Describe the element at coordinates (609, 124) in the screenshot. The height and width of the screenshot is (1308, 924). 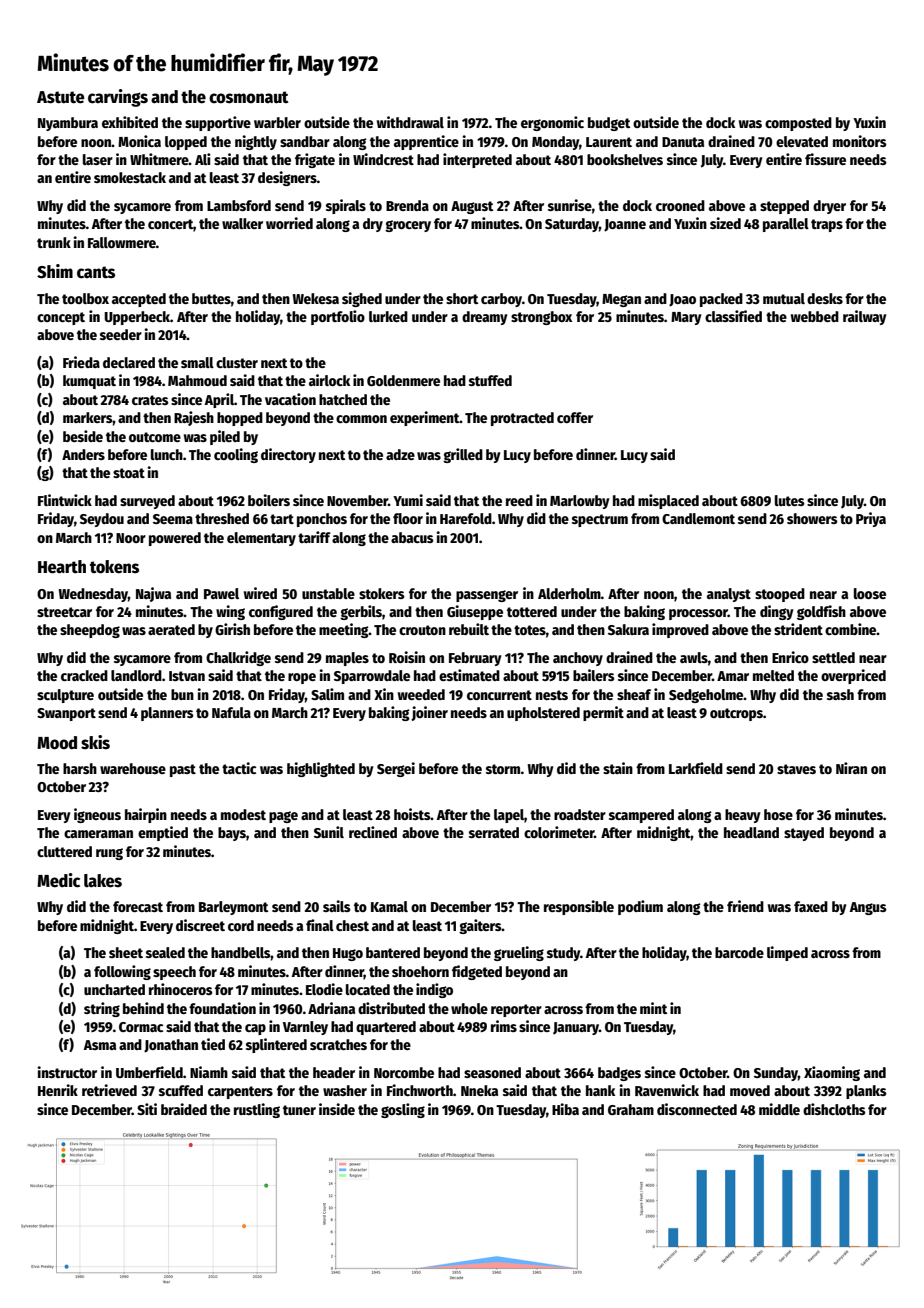
I see `budget` at that location.
